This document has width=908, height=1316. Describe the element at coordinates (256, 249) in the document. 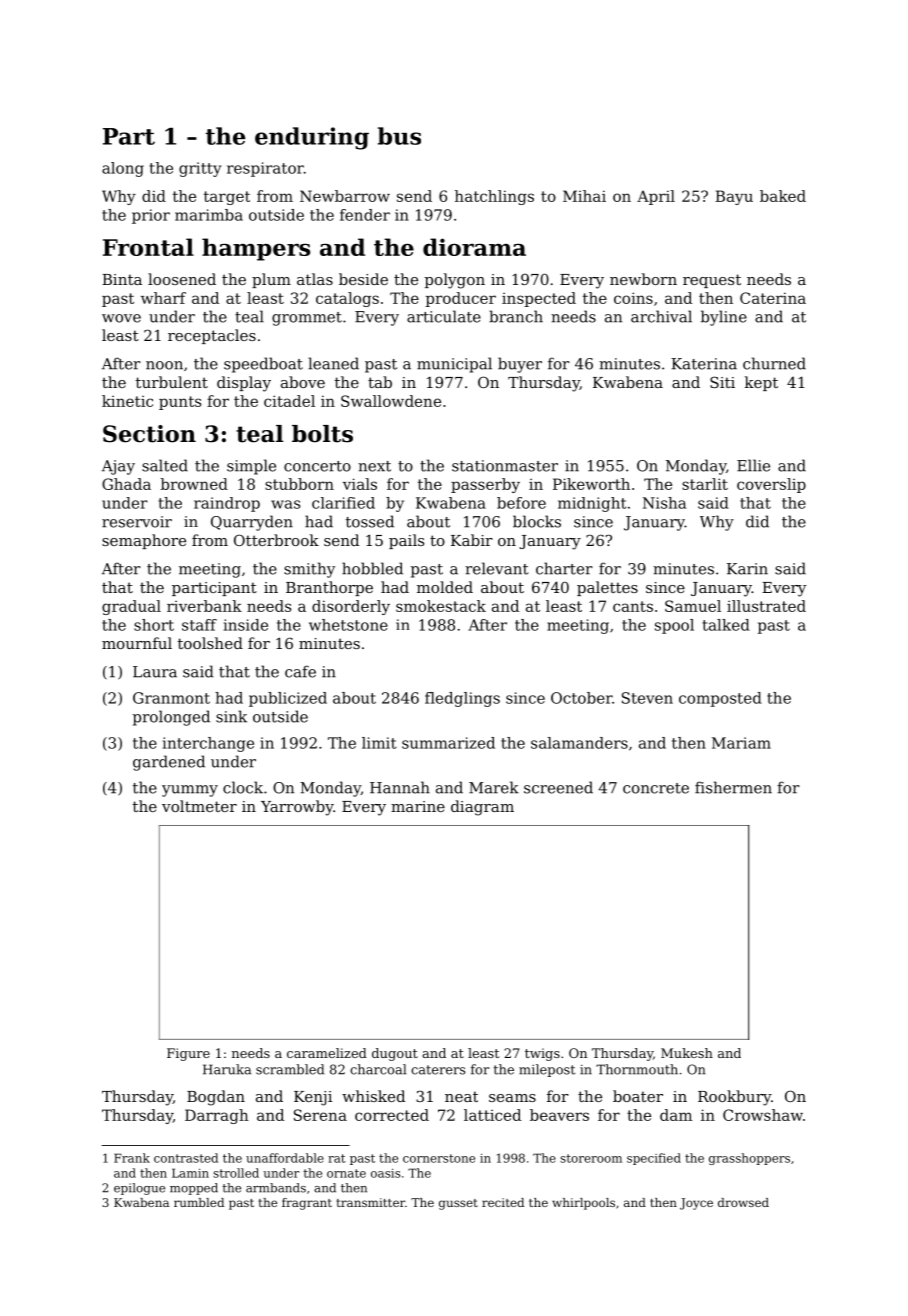

I see `hampers` at that location.
